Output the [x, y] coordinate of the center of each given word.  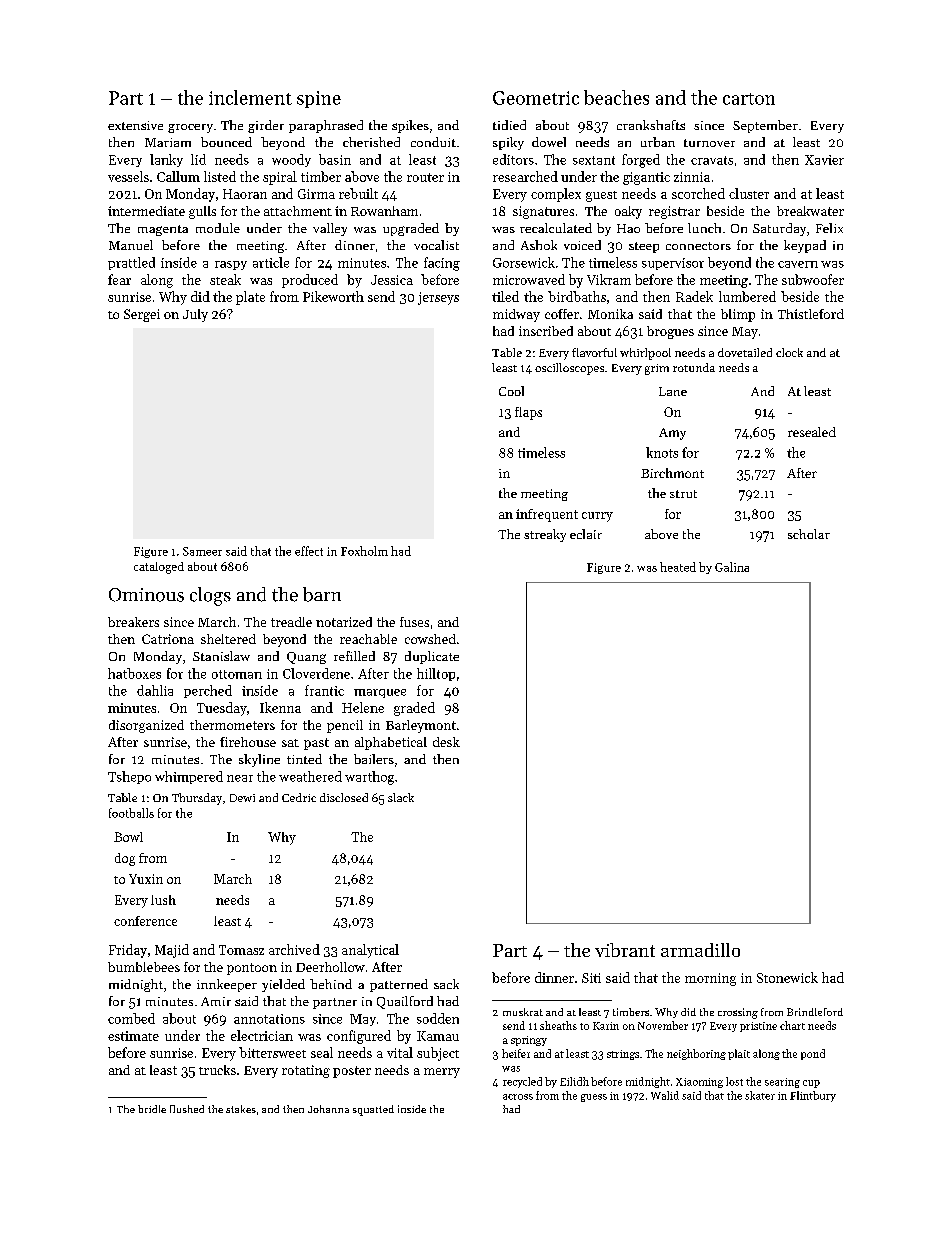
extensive [135, 125]
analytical [370, 951]
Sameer [202, 551]
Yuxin [146, 879]
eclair [586, 534]
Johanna [328, 1109]
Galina [732, 567]
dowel [549, 142]
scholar [809, 534]
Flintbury [813, 1096]
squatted [373, 1110]
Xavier [824, 160]
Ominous [146, 595]
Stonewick [787, 977]
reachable [368, 639]
